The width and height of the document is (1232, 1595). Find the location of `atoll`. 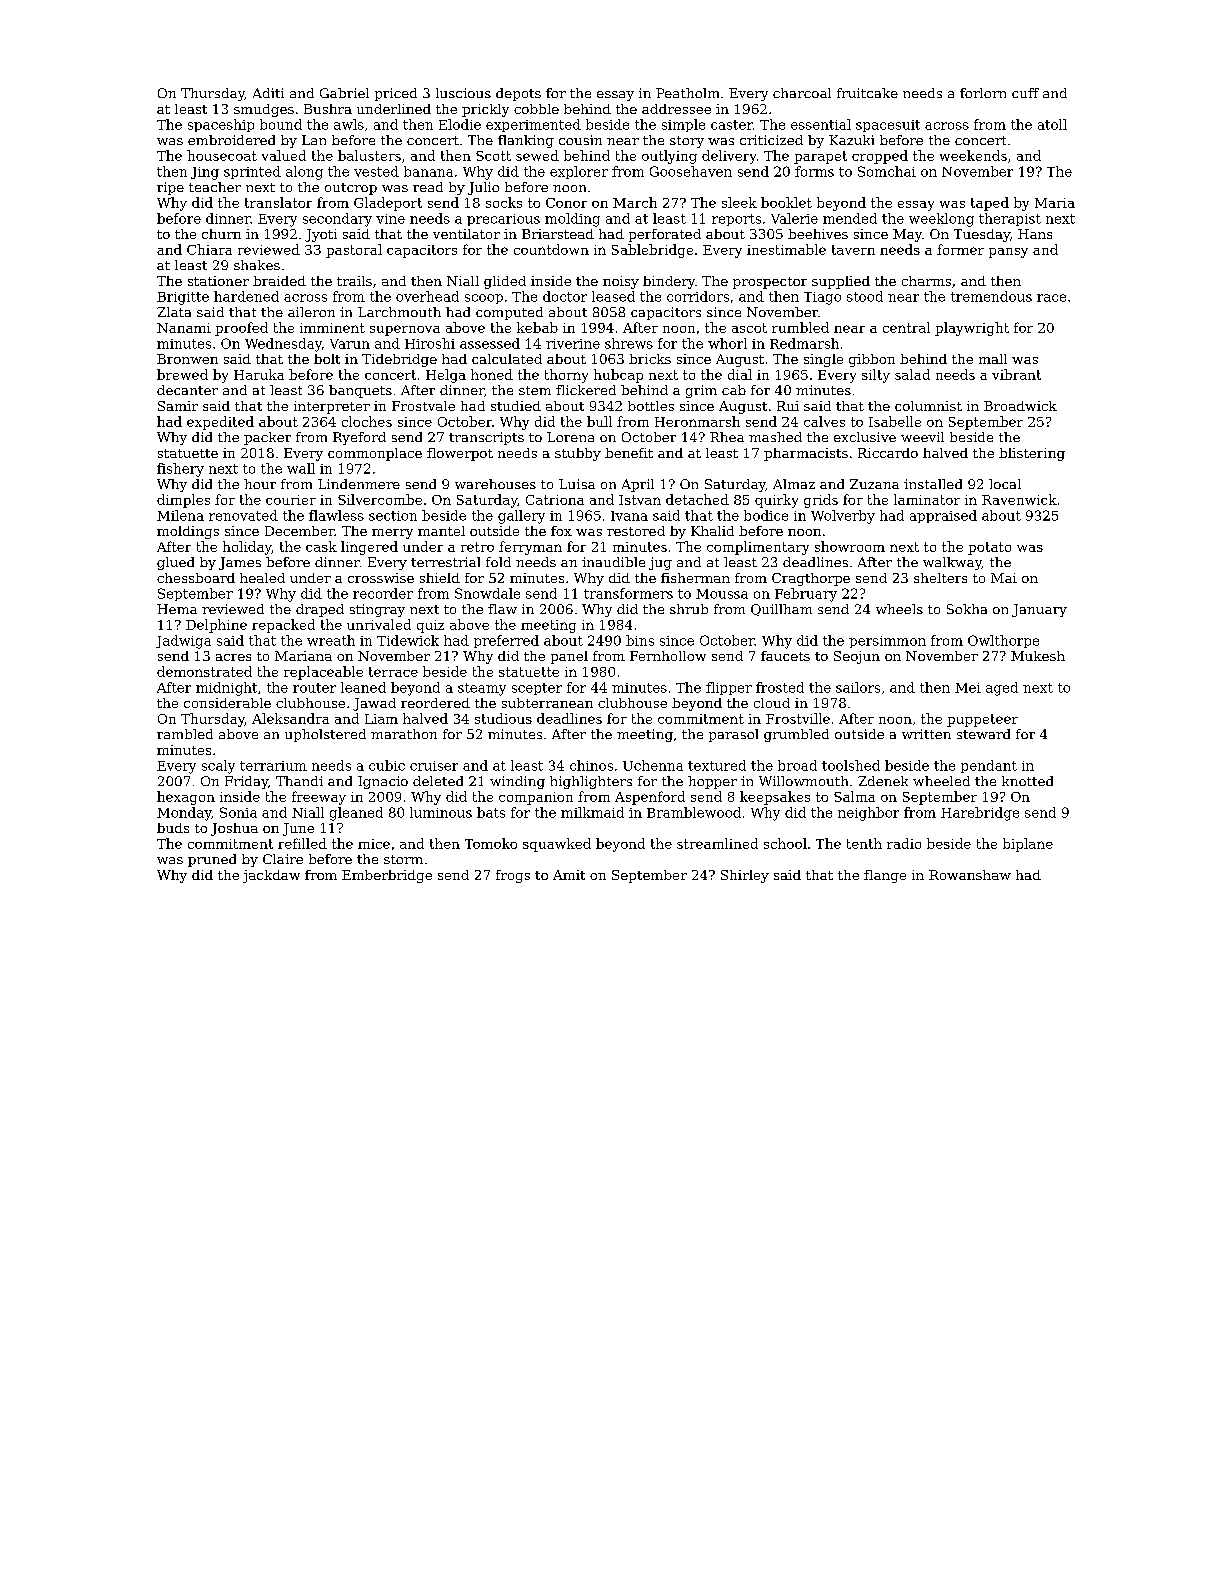

atoll is located at coordinates (1052, 124).
